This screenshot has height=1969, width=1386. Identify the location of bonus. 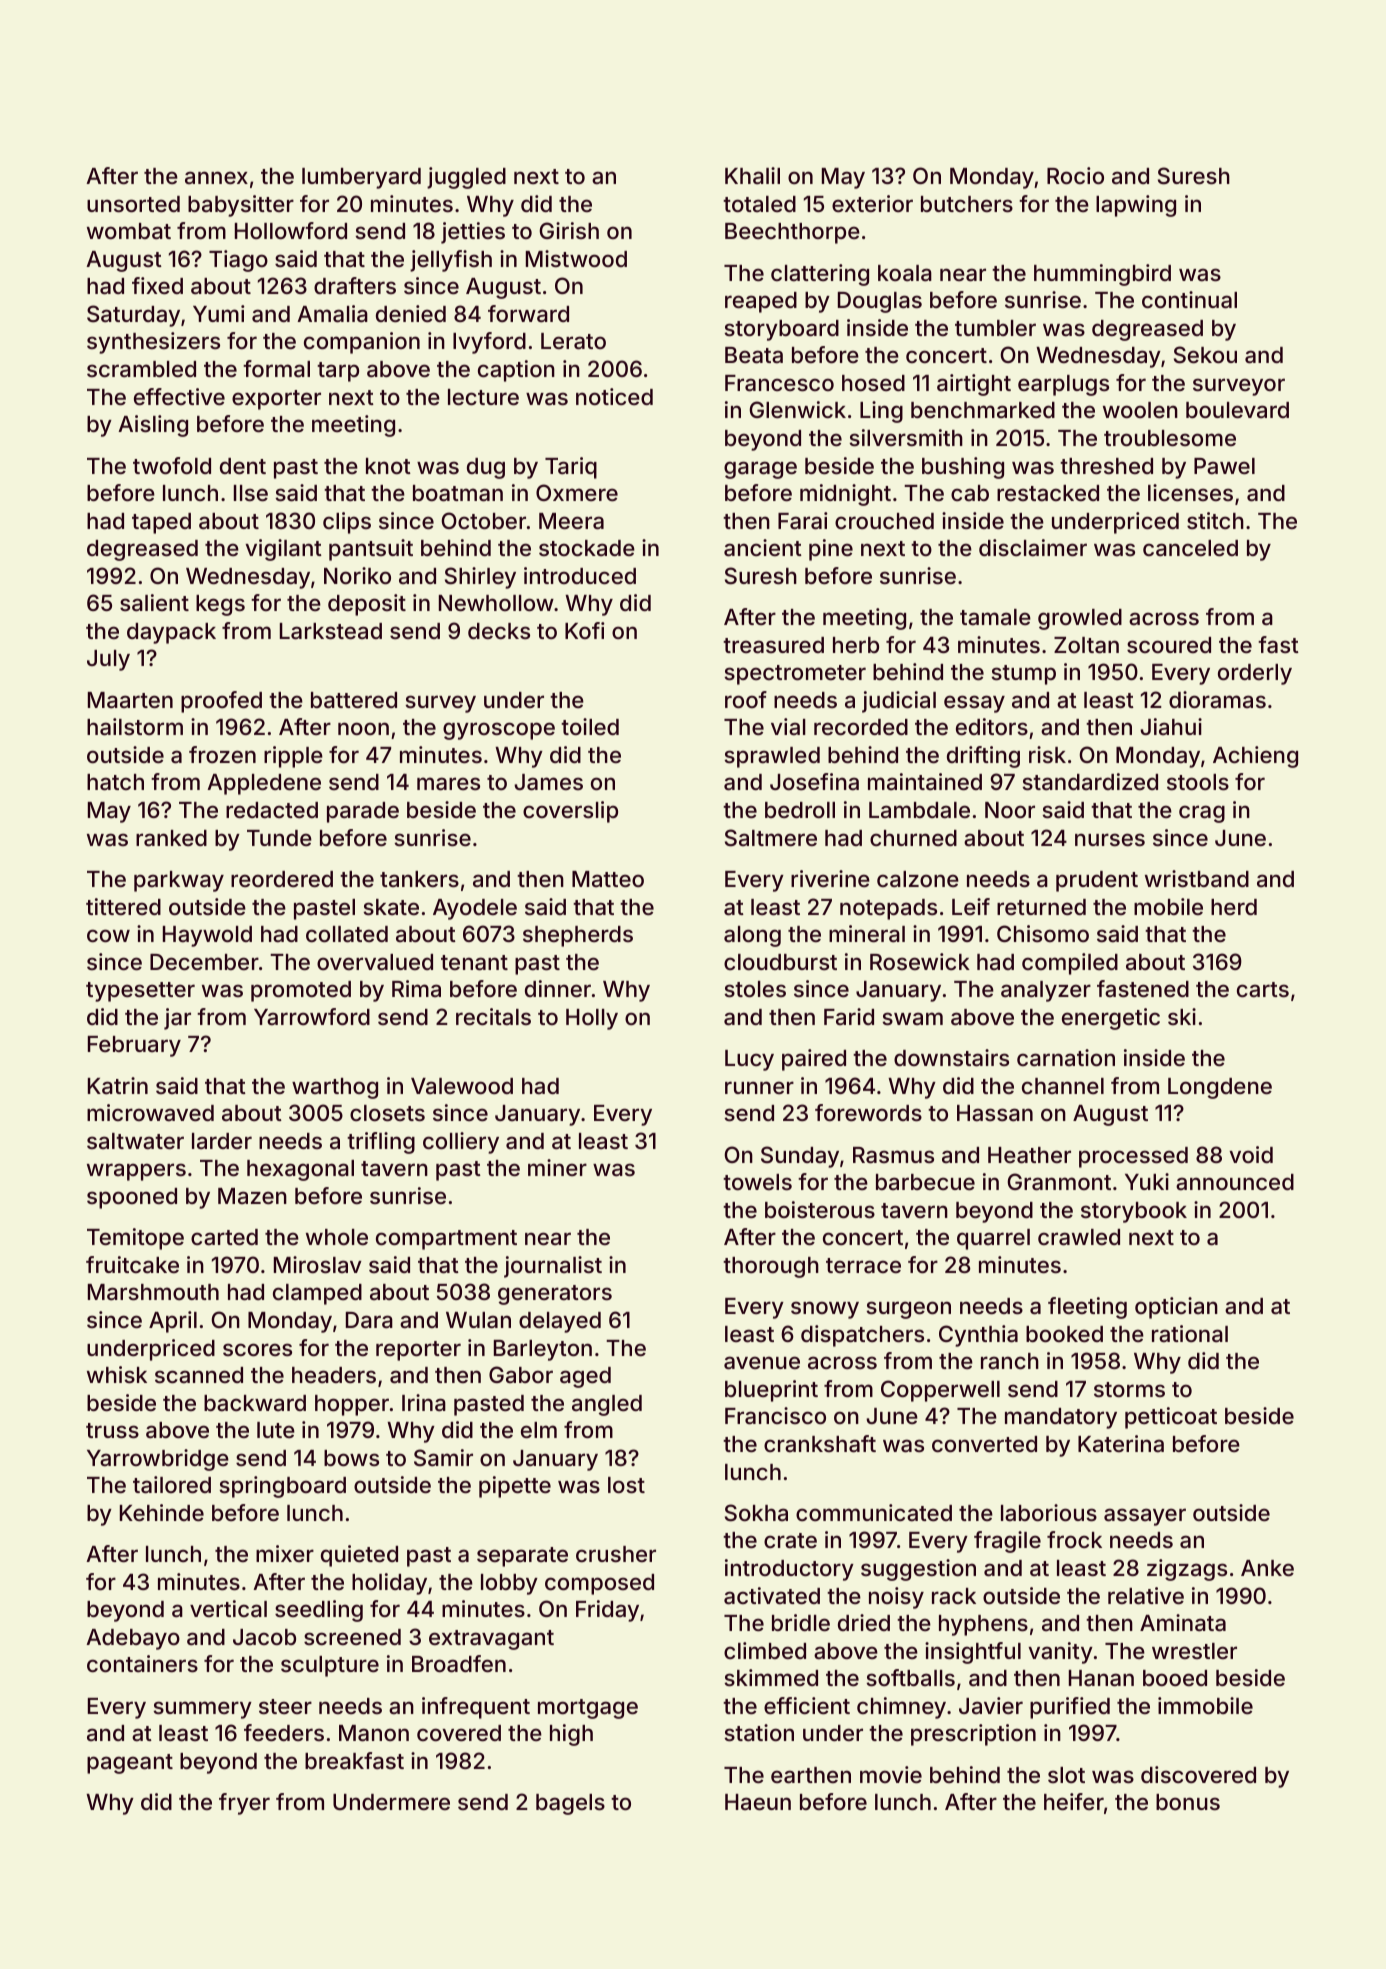
(1188, 1802).
